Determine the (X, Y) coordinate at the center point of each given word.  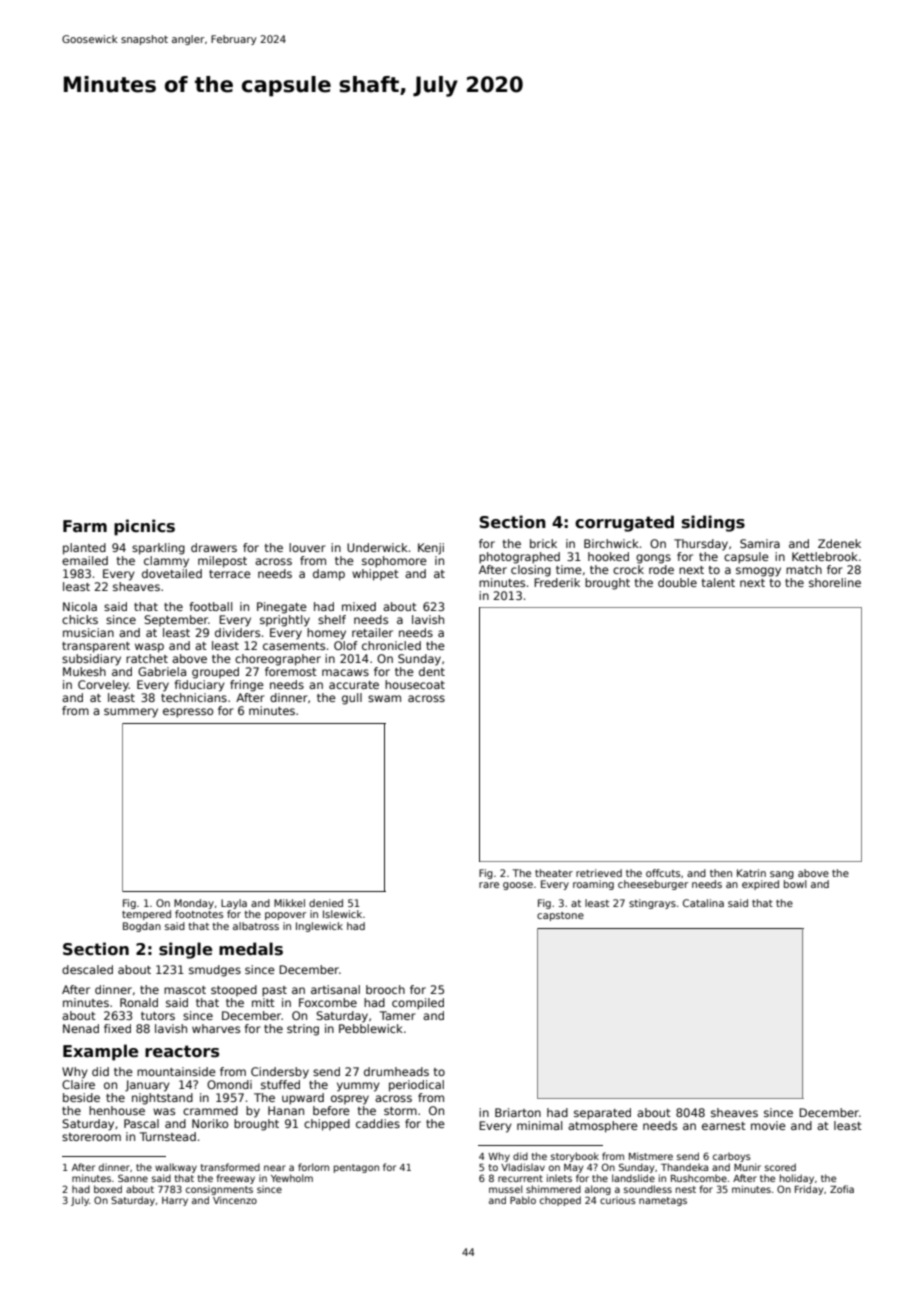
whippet (375, 575)
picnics (144, 527)
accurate (354, 685)
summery (131, 713)
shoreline (835, 582)
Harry (175, 1201)
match (804, 569)
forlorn (313, 1167)
